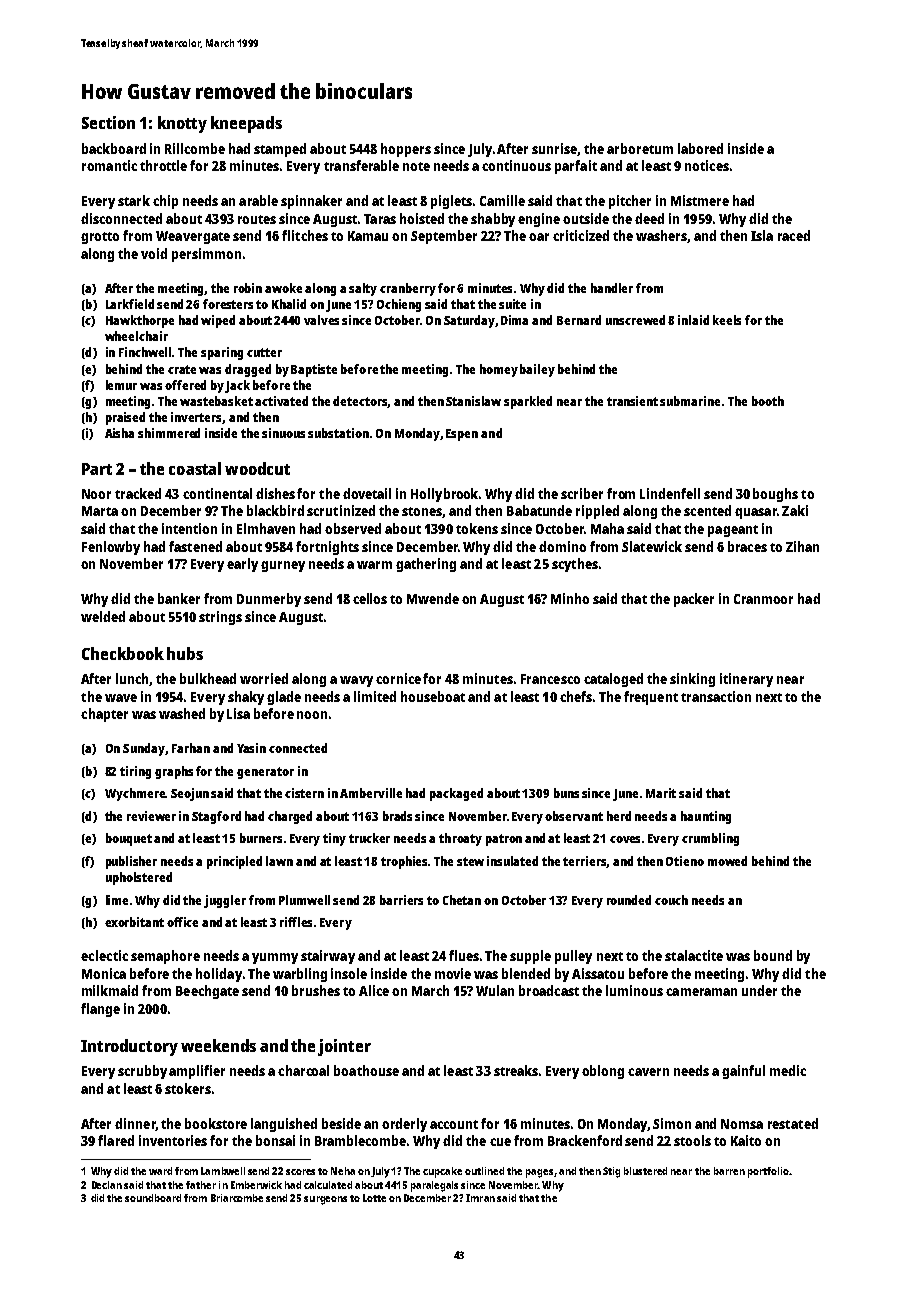  Describe the element at coordinates (237, 1198) in the document. I see `Briarcombe` at that location.
